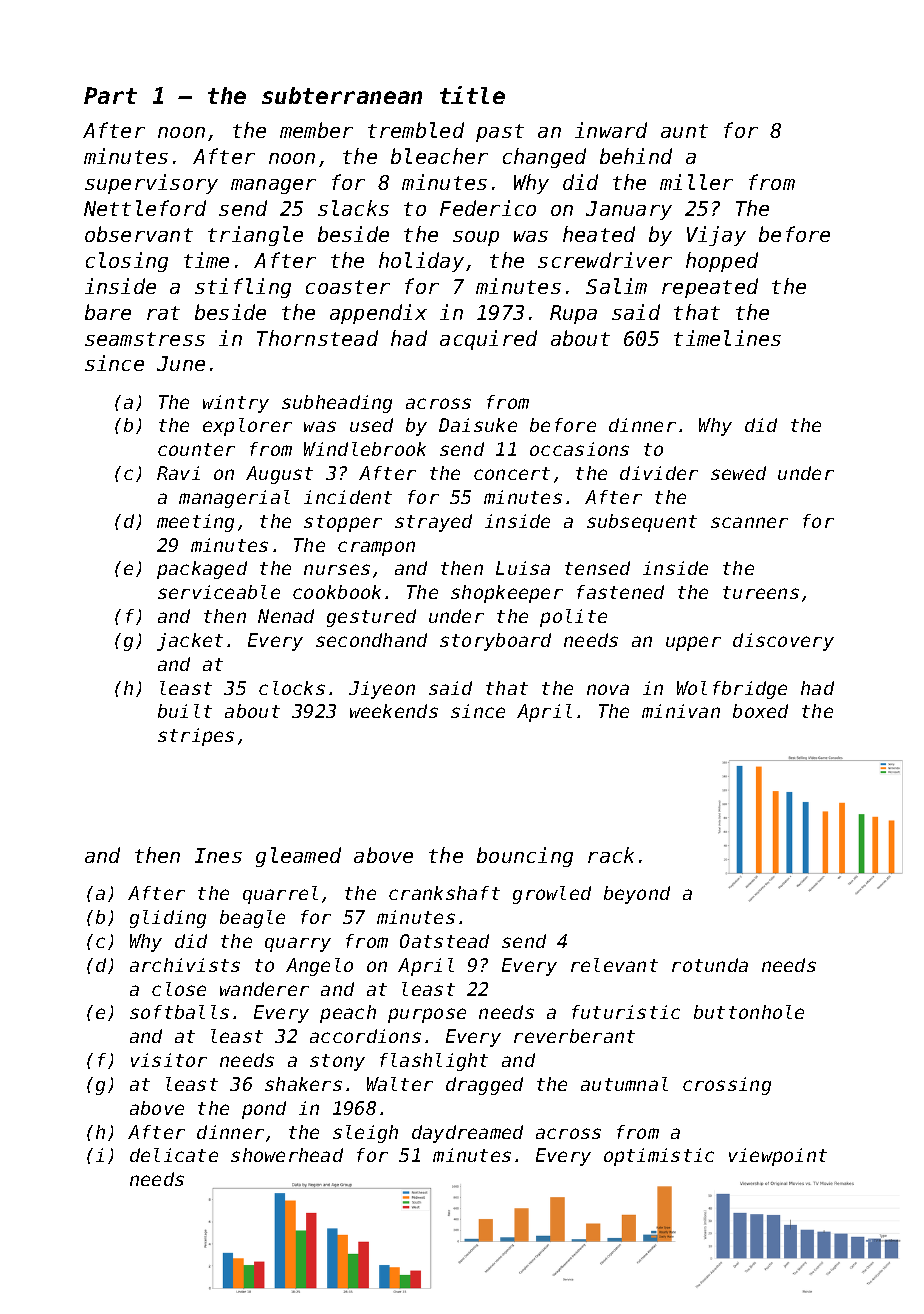 The image size is (924, 1314). What do you see at coordinates (174, 1155) in the screenshot?
I see `delicate` at bounding box center [174, 1155].
